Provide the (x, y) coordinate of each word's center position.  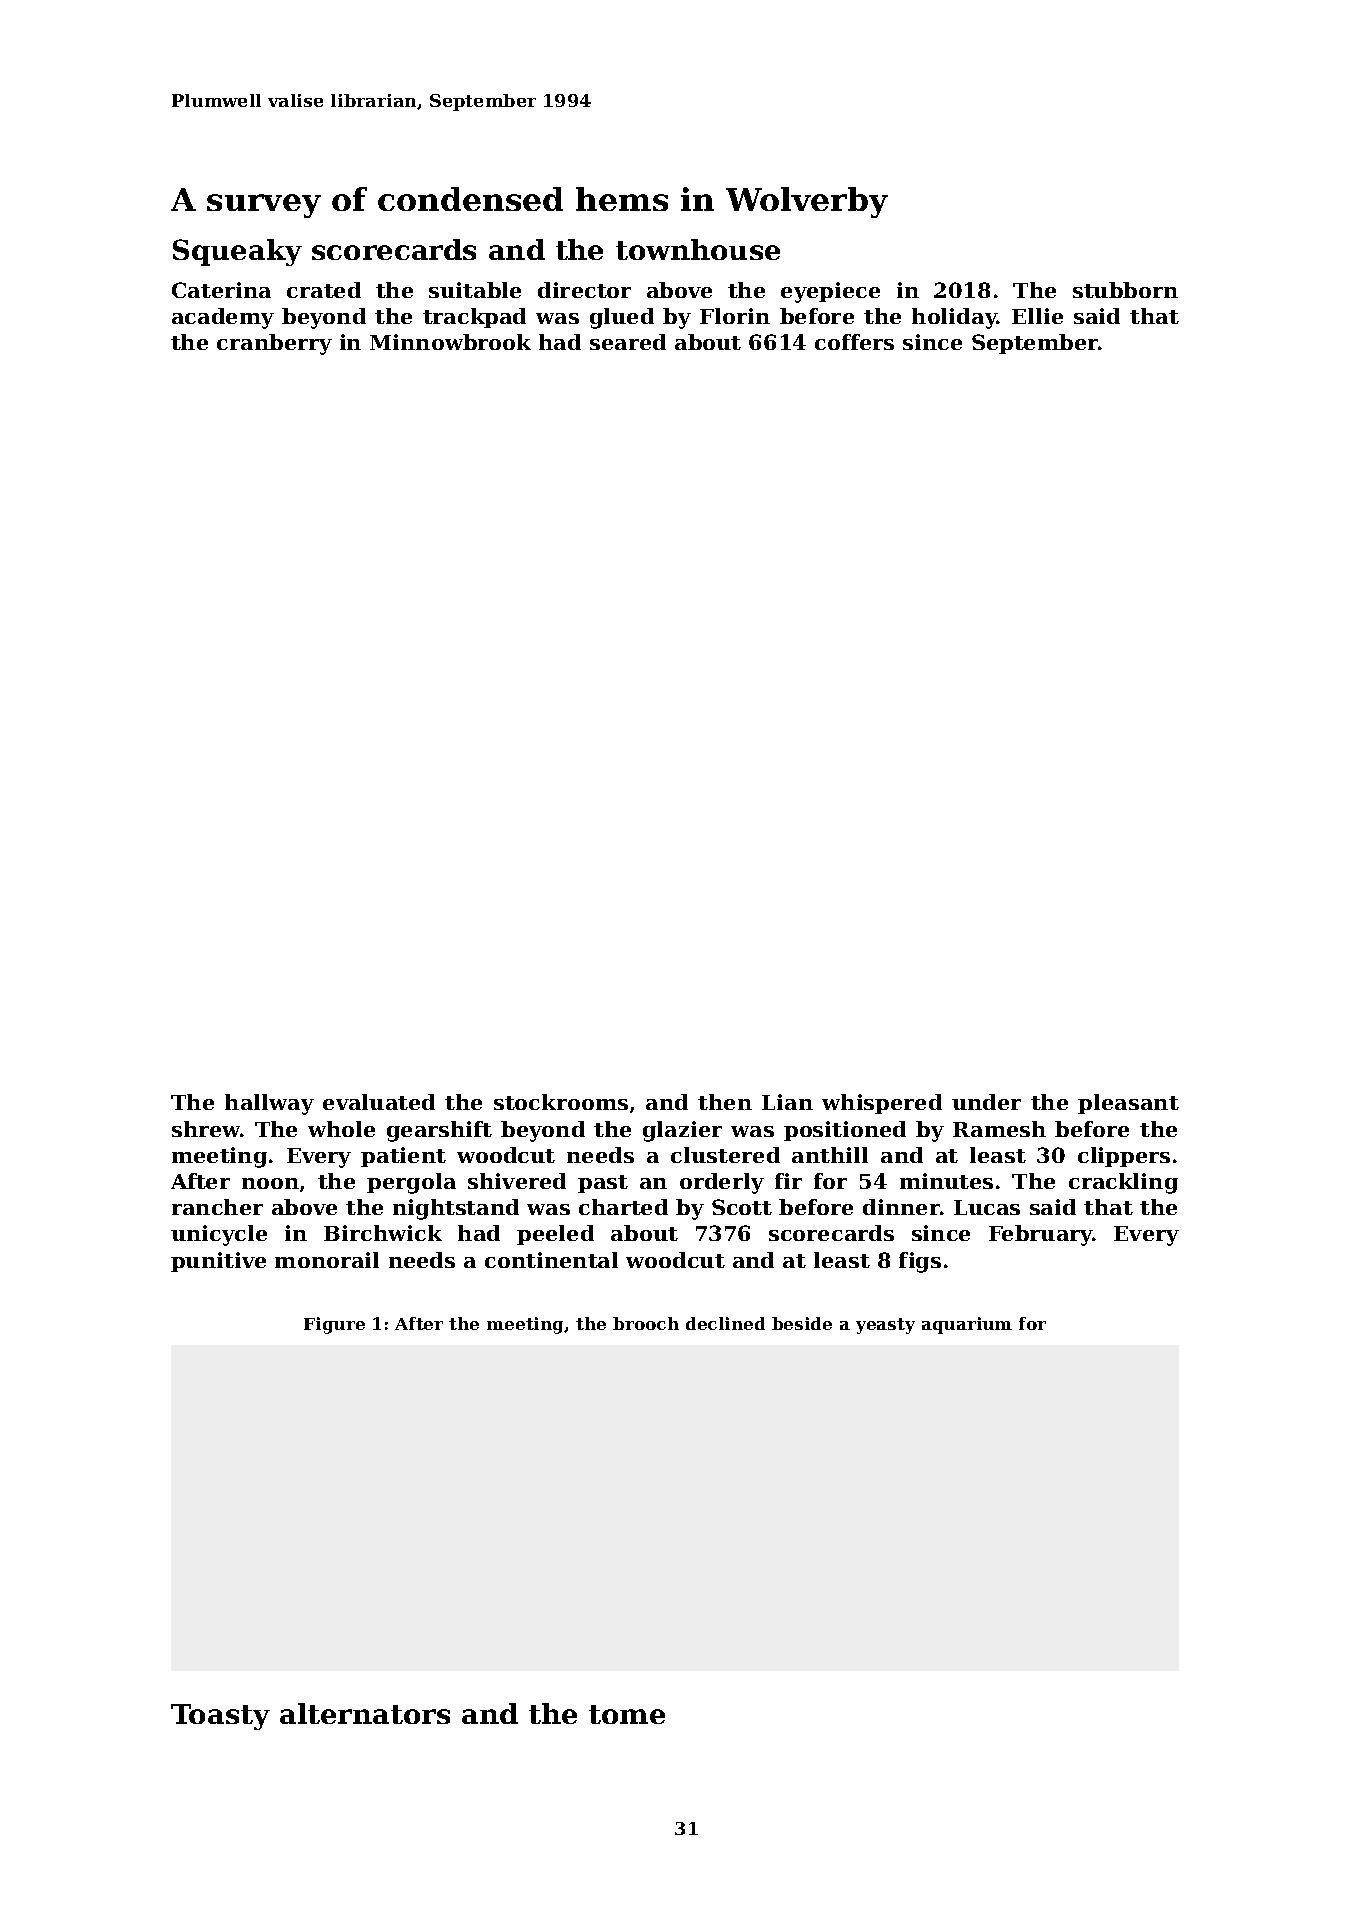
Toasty (220, 1717)
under (986, 1102)
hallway (269, 1104)
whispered (882, 1104)
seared (628, 342)
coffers (854, 342)
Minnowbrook (450, 342)
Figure (334, 1325)
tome (627, 1714)
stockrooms (561, 1102)
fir (788, 1181)
